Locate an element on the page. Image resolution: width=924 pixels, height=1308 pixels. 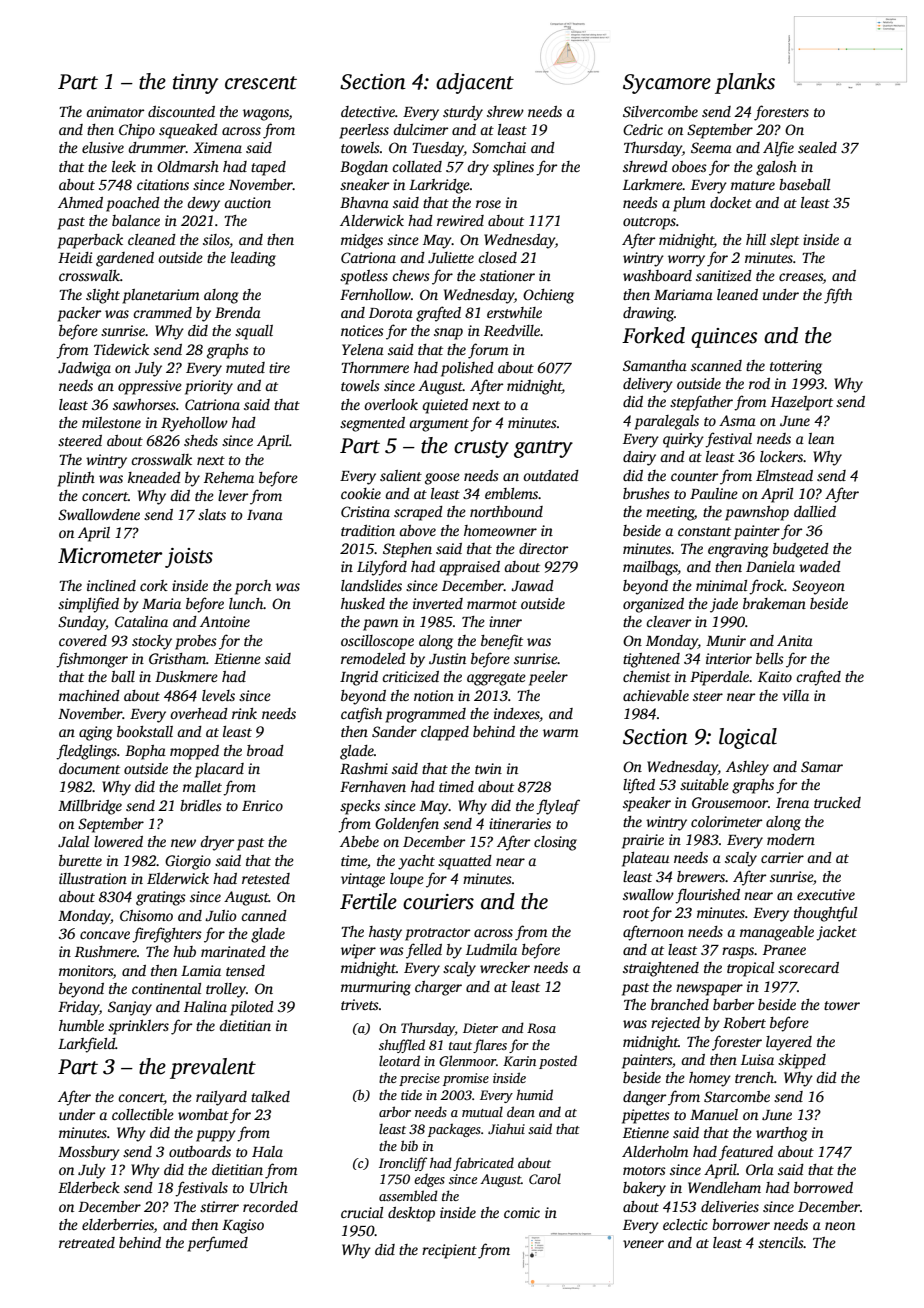
trivets is located at coordinates (360, 1004).
